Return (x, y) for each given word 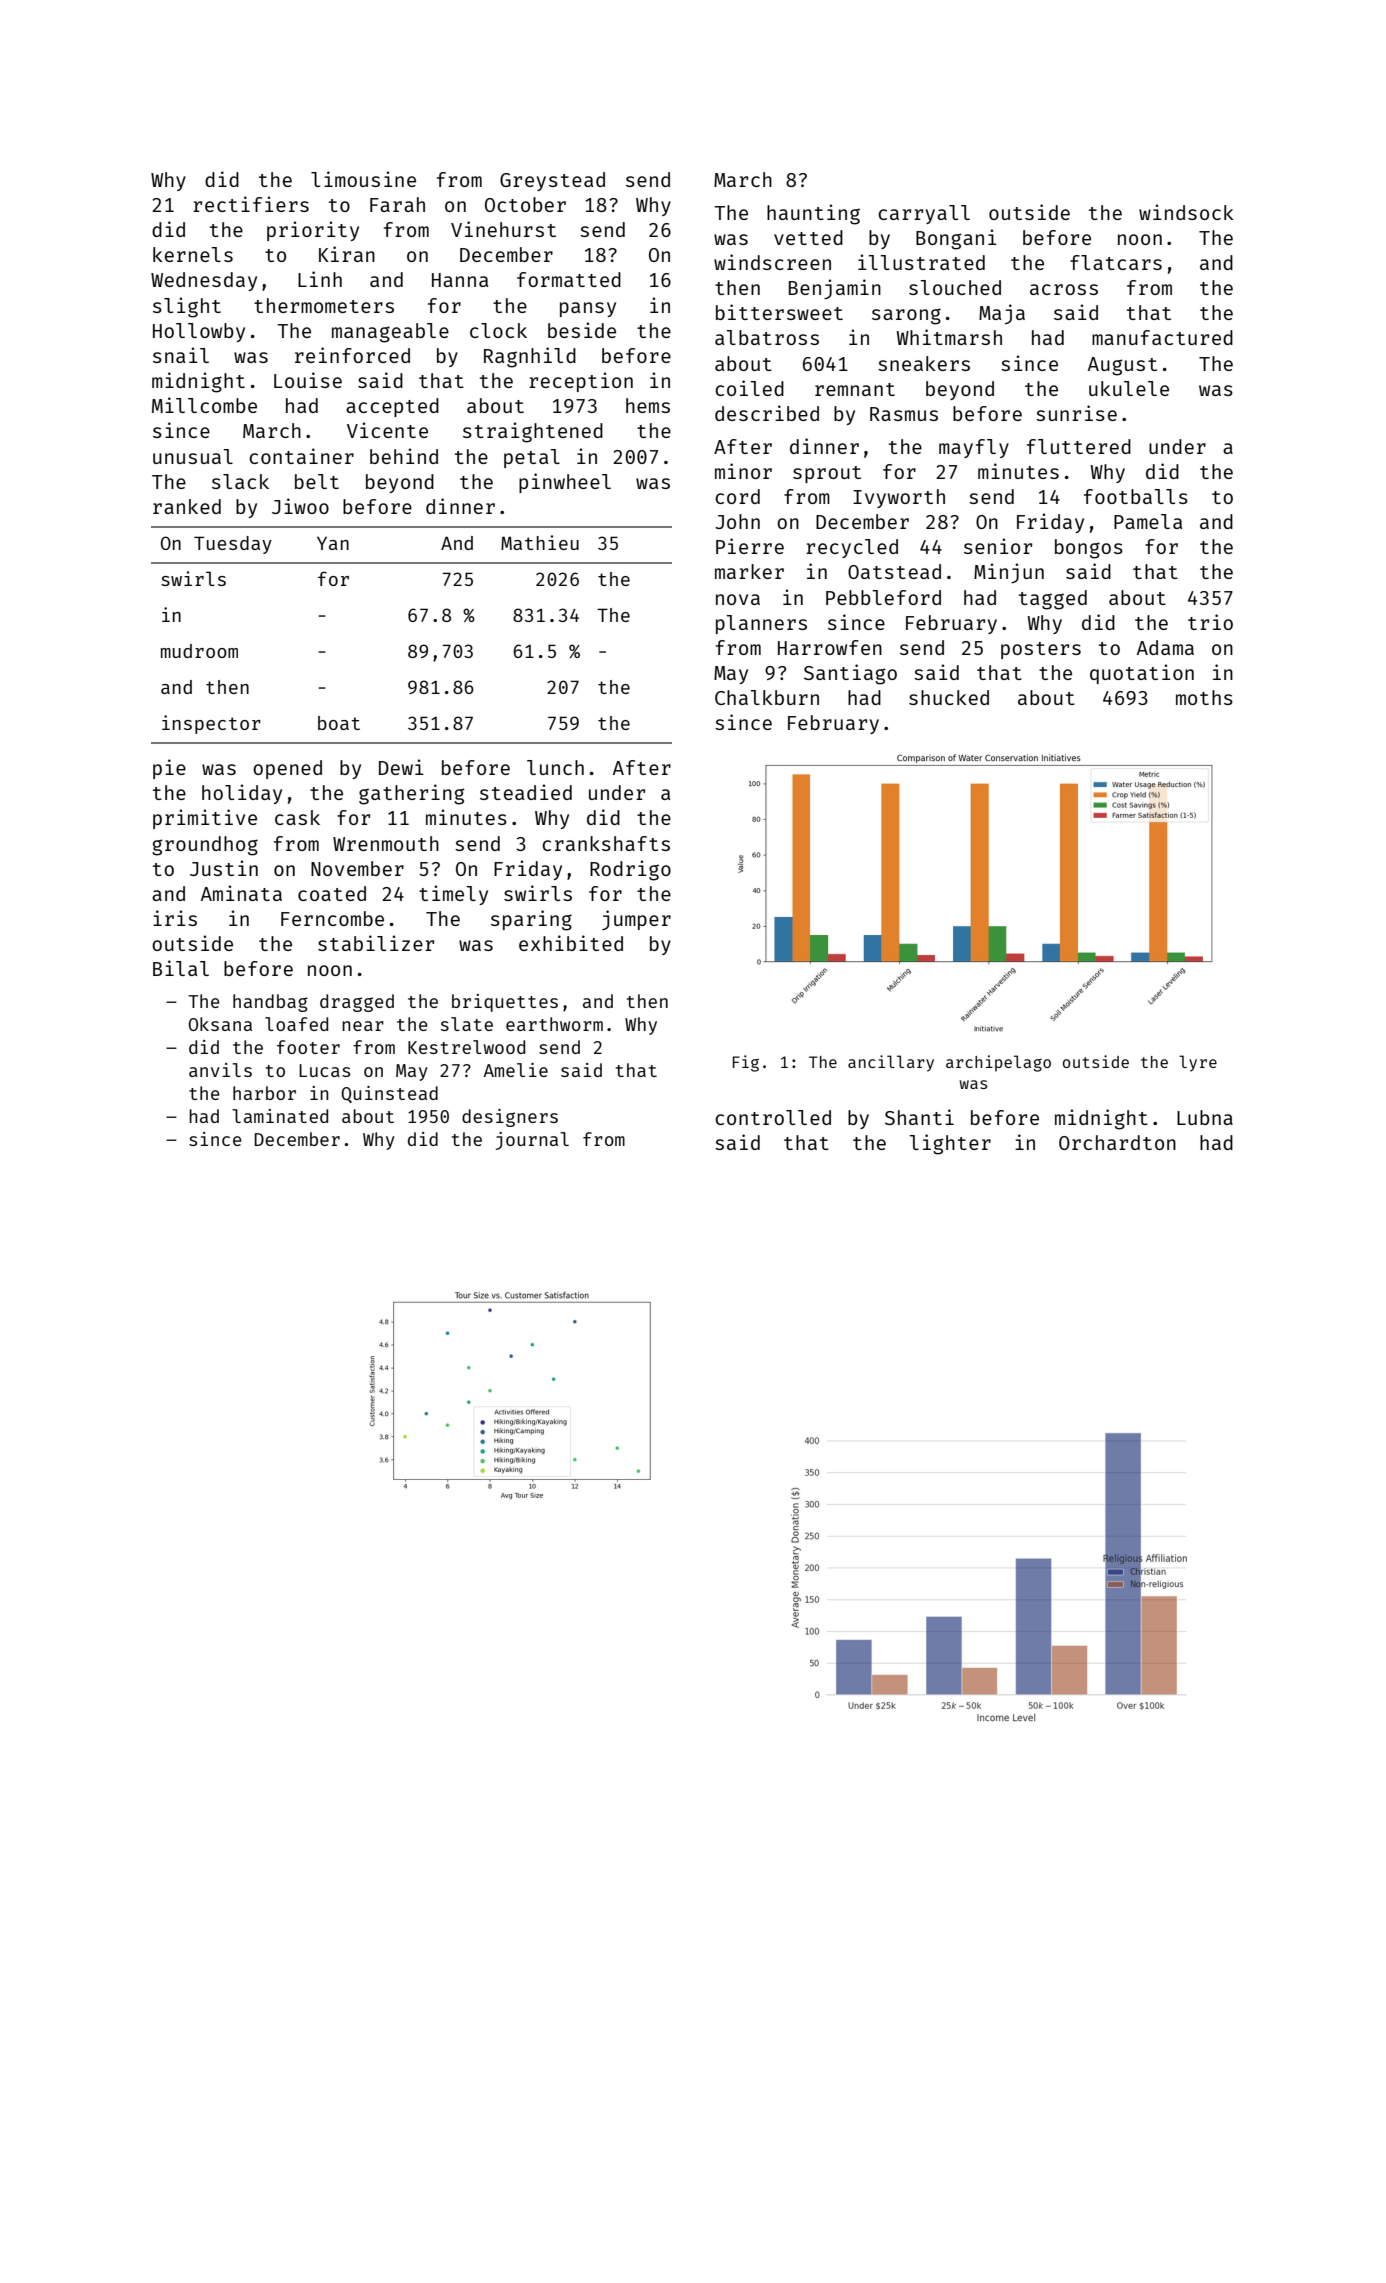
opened (287, 769)
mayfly (974, 448)
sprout (827, 474)
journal (532, 1141)
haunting (813, 214)
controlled (773, 1117)
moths (1204, 697)
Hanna (460, 280)
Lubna (1205, 1117)
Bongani (956, 239)
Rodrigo (630, 870)
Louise (308, 380)
